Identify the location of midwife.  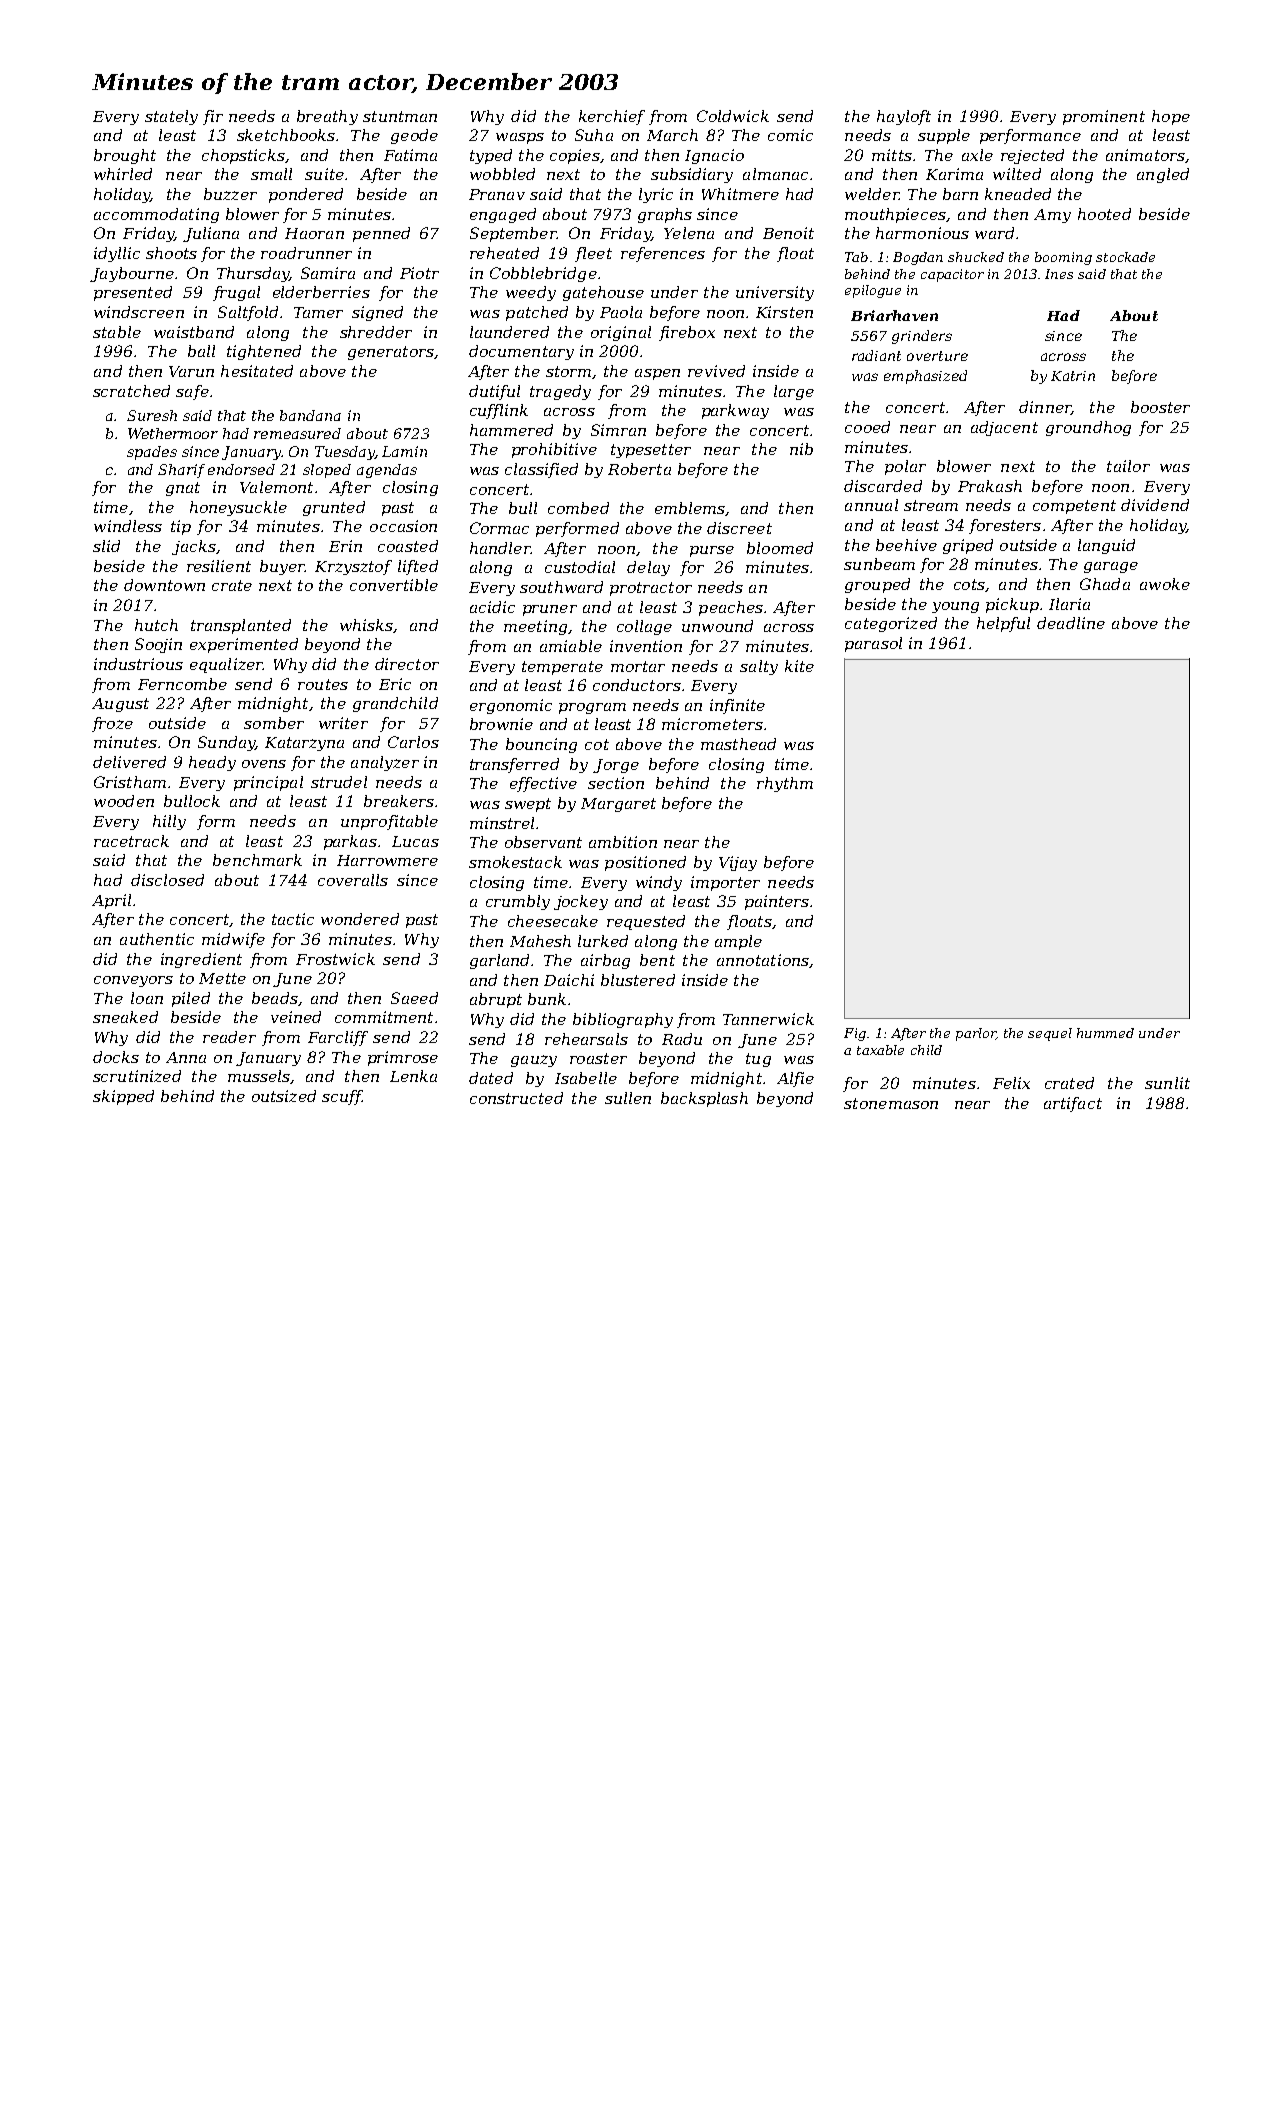
(233, 940).
